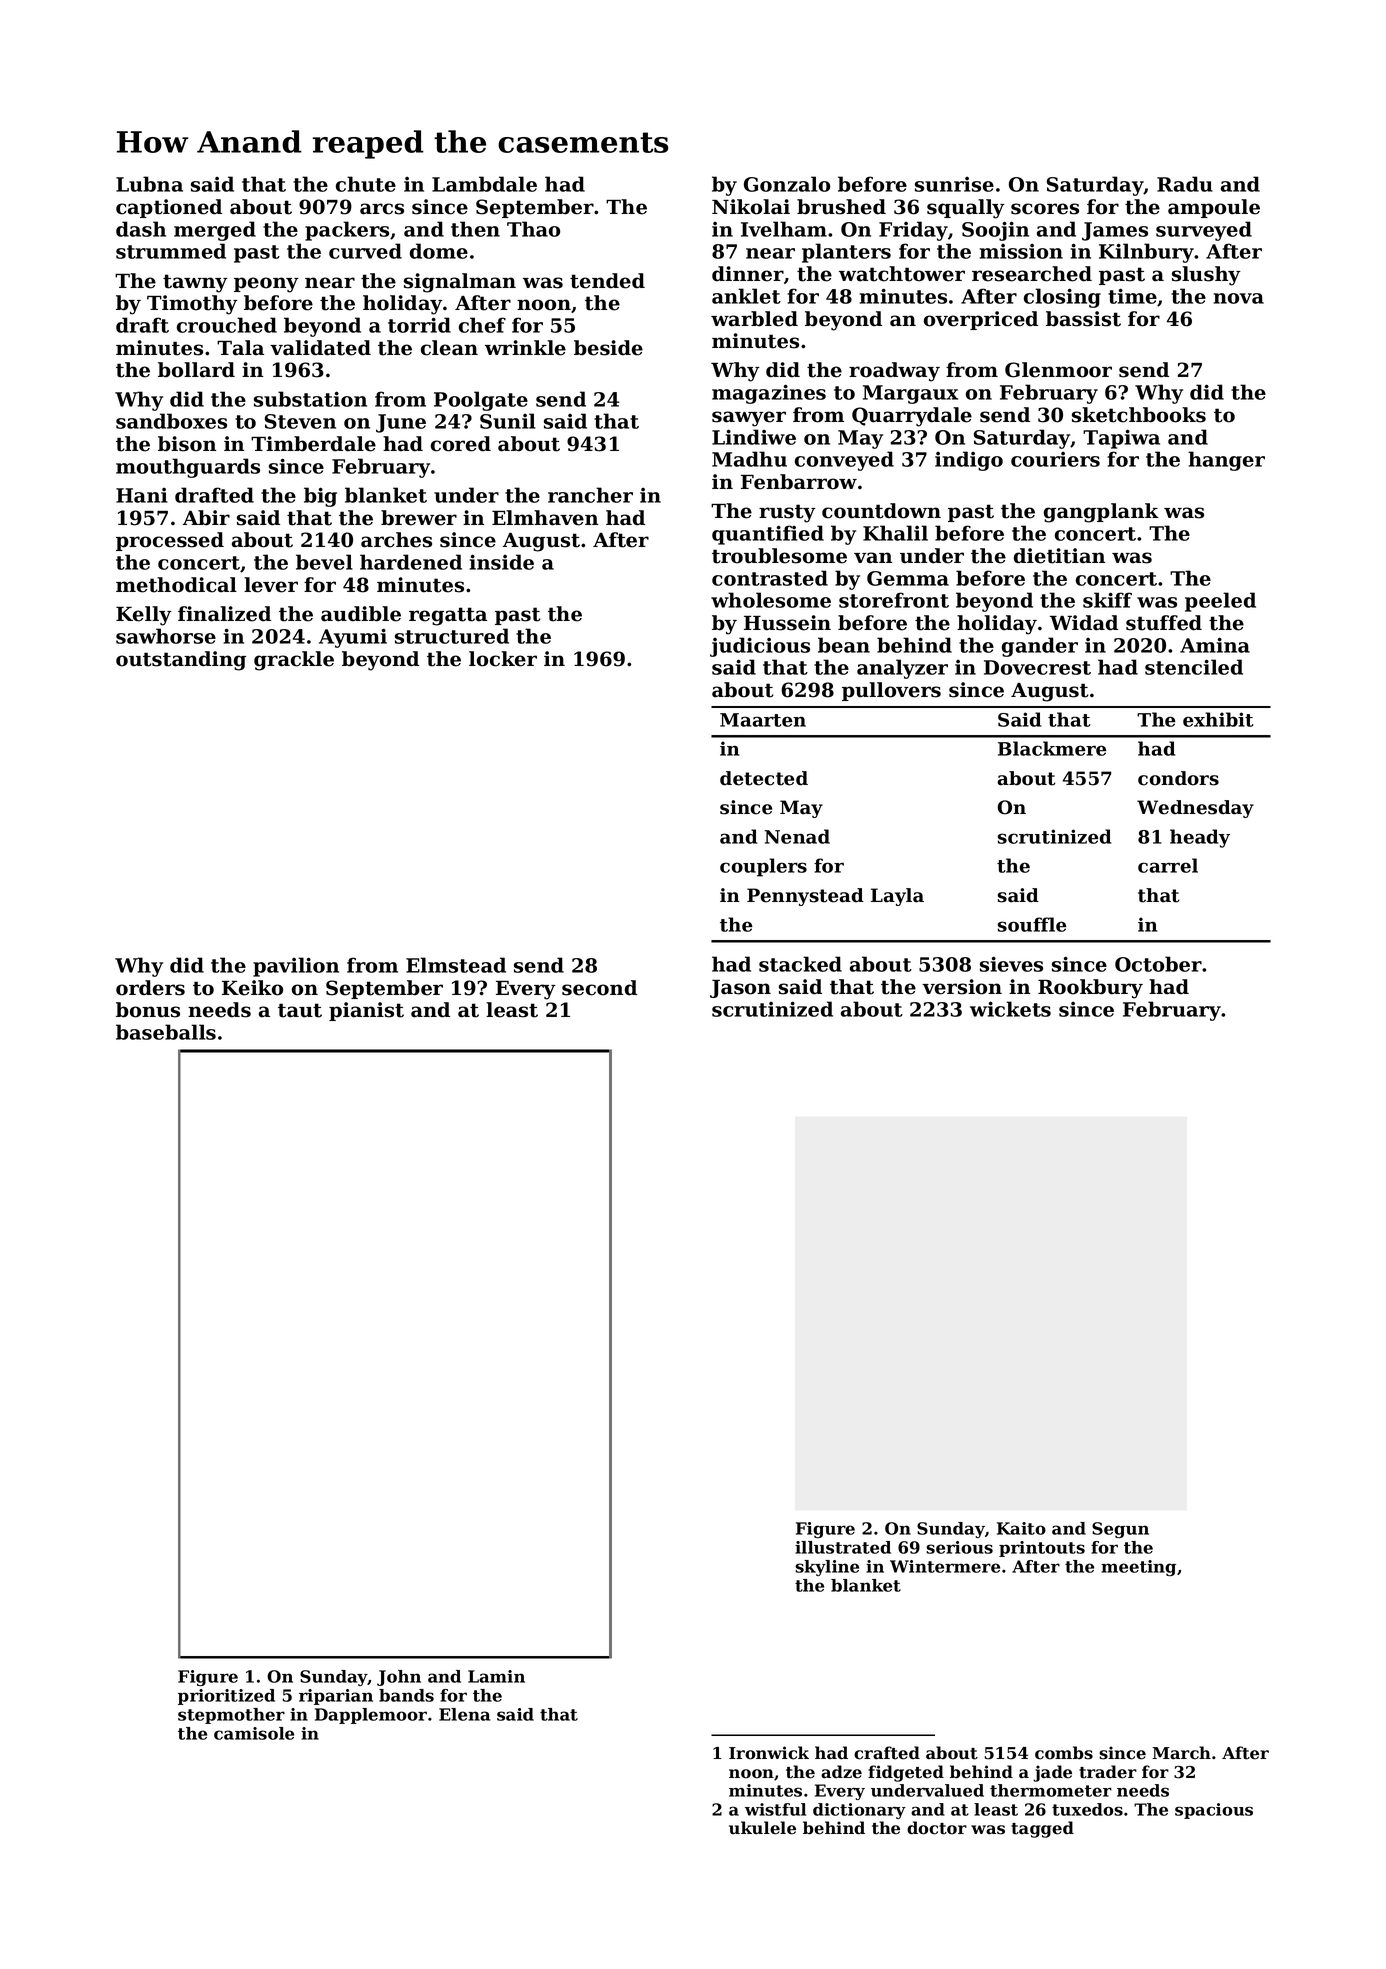 This screenshot has height=1969, width=1386. Describe the element at coordinates (456, 965) in the screenshot. I see `Elmstead` at that location.
